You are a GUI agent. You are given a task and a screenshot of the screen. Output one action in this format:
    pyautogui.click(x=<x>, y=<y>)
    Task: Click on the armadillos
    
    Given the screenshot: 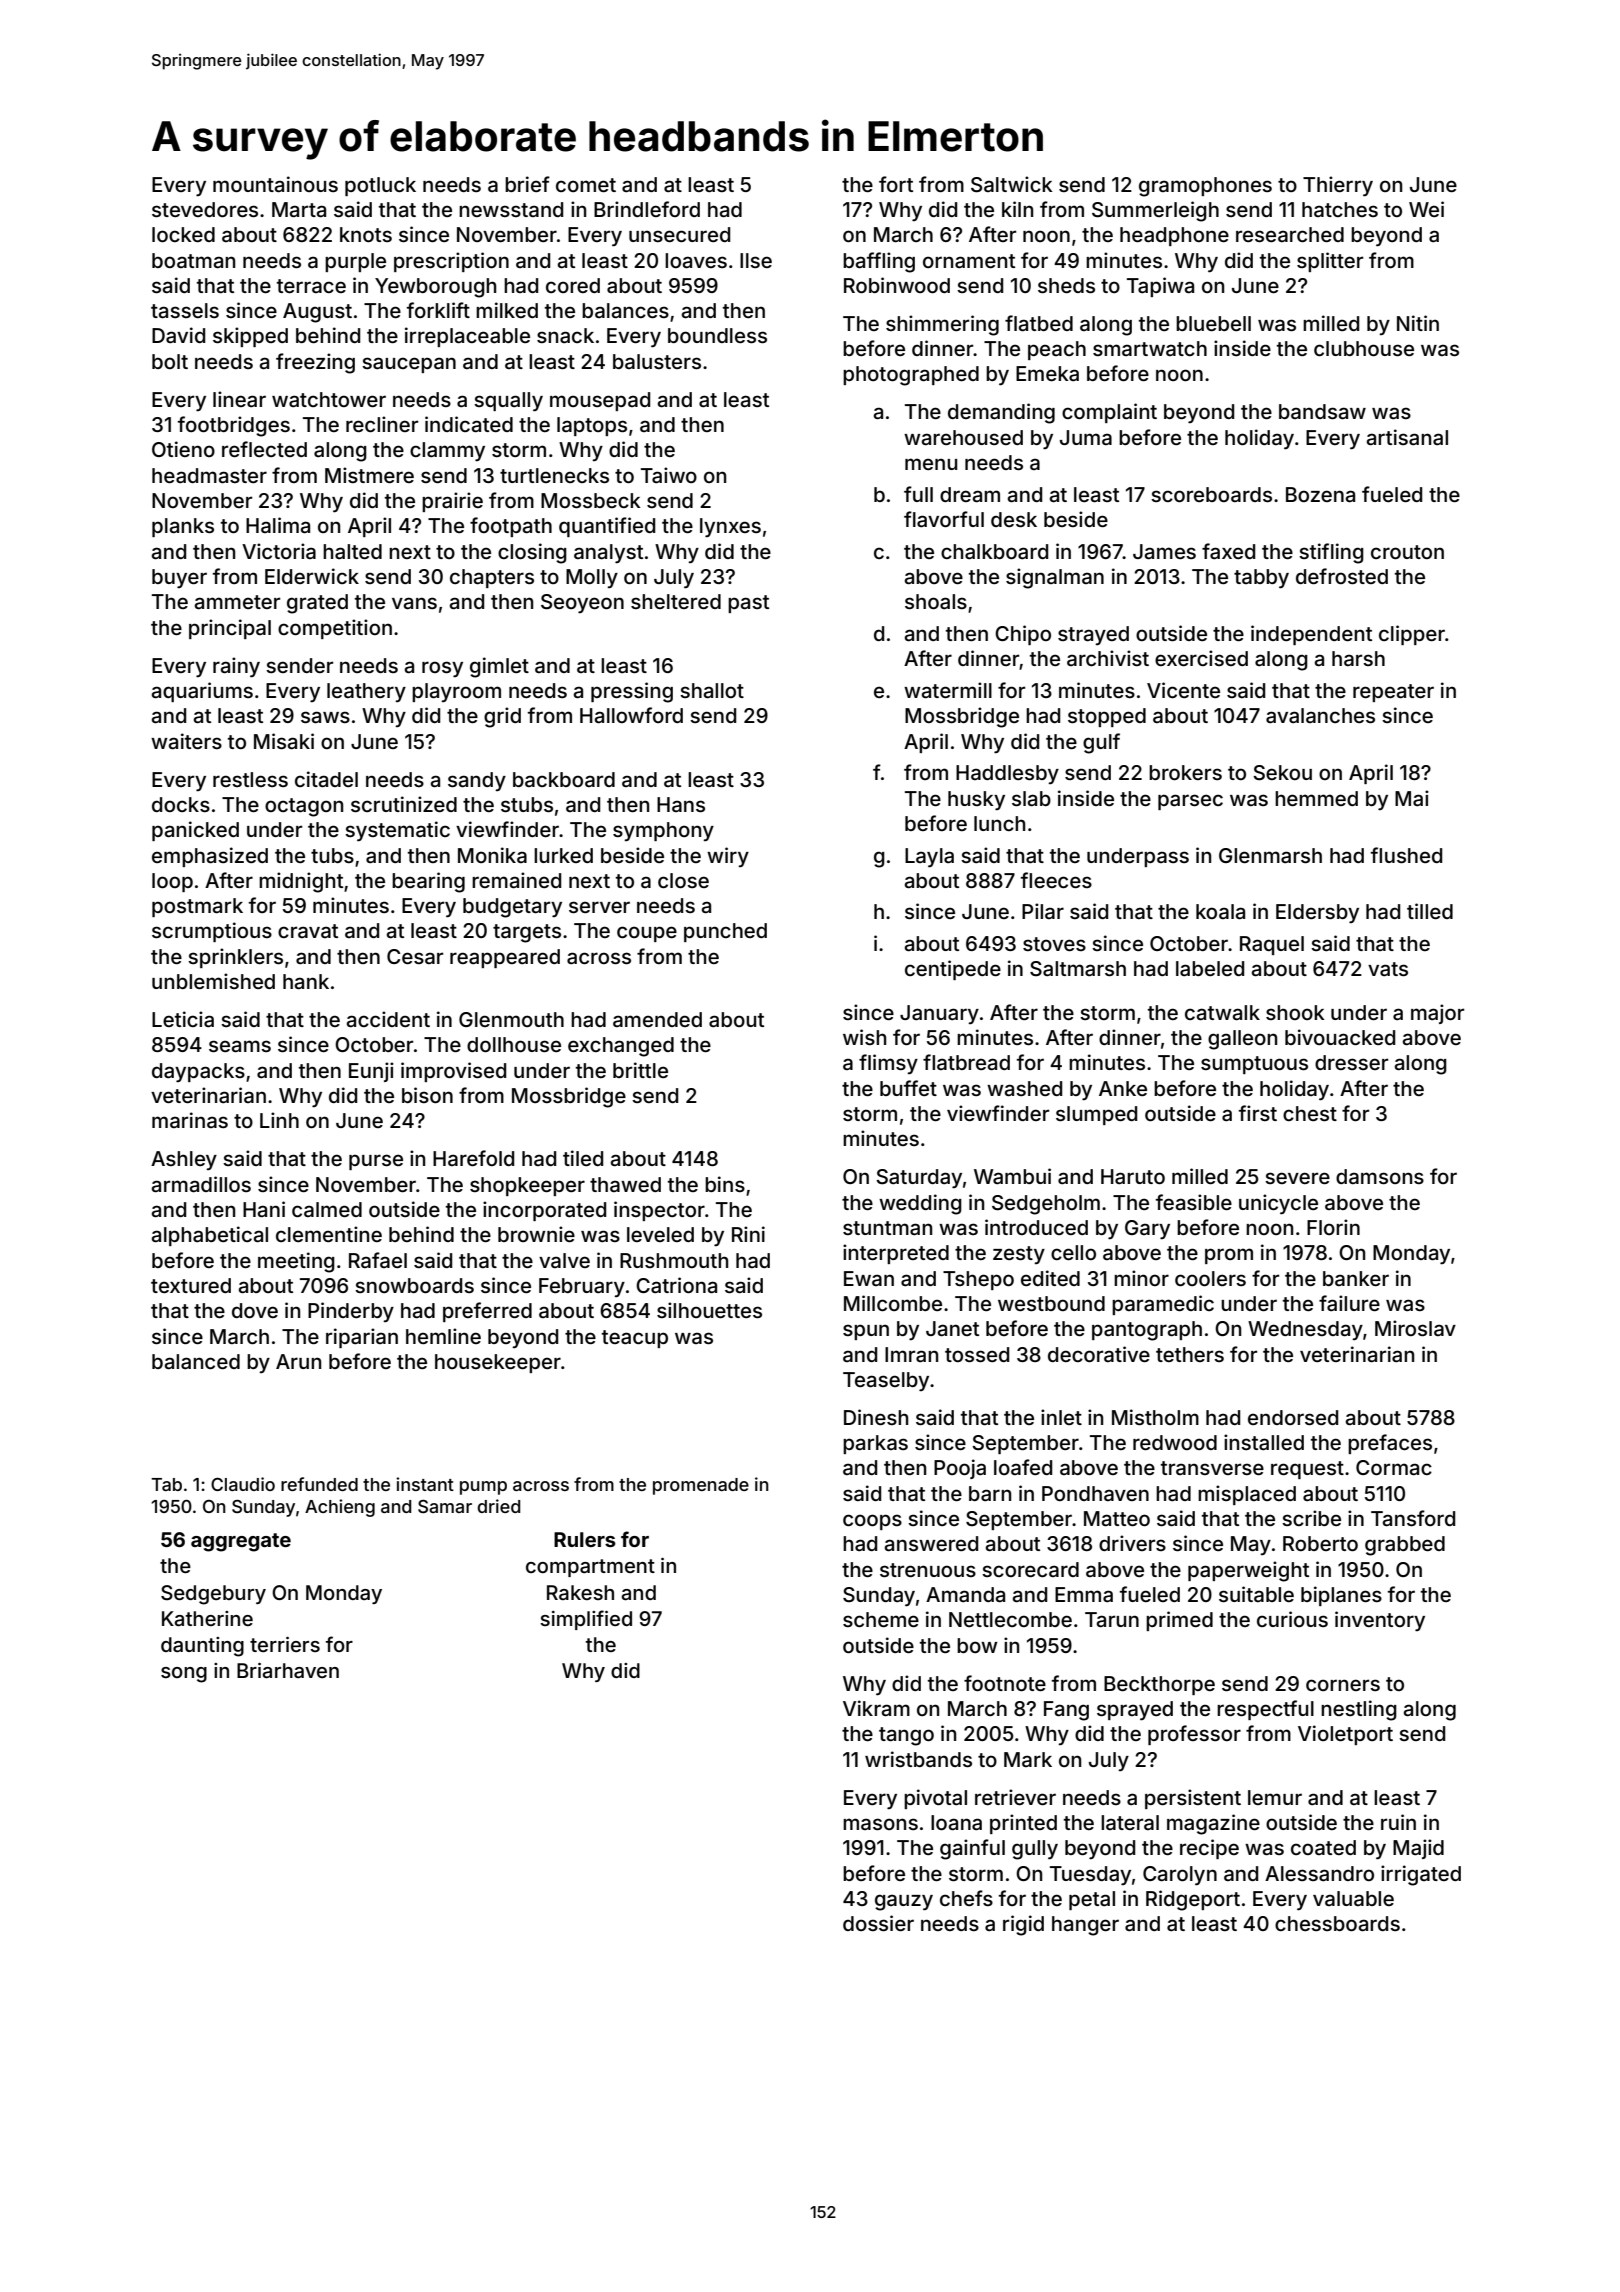 What is the action you would take?
    pyautogui.click(x=201, y=1184)
